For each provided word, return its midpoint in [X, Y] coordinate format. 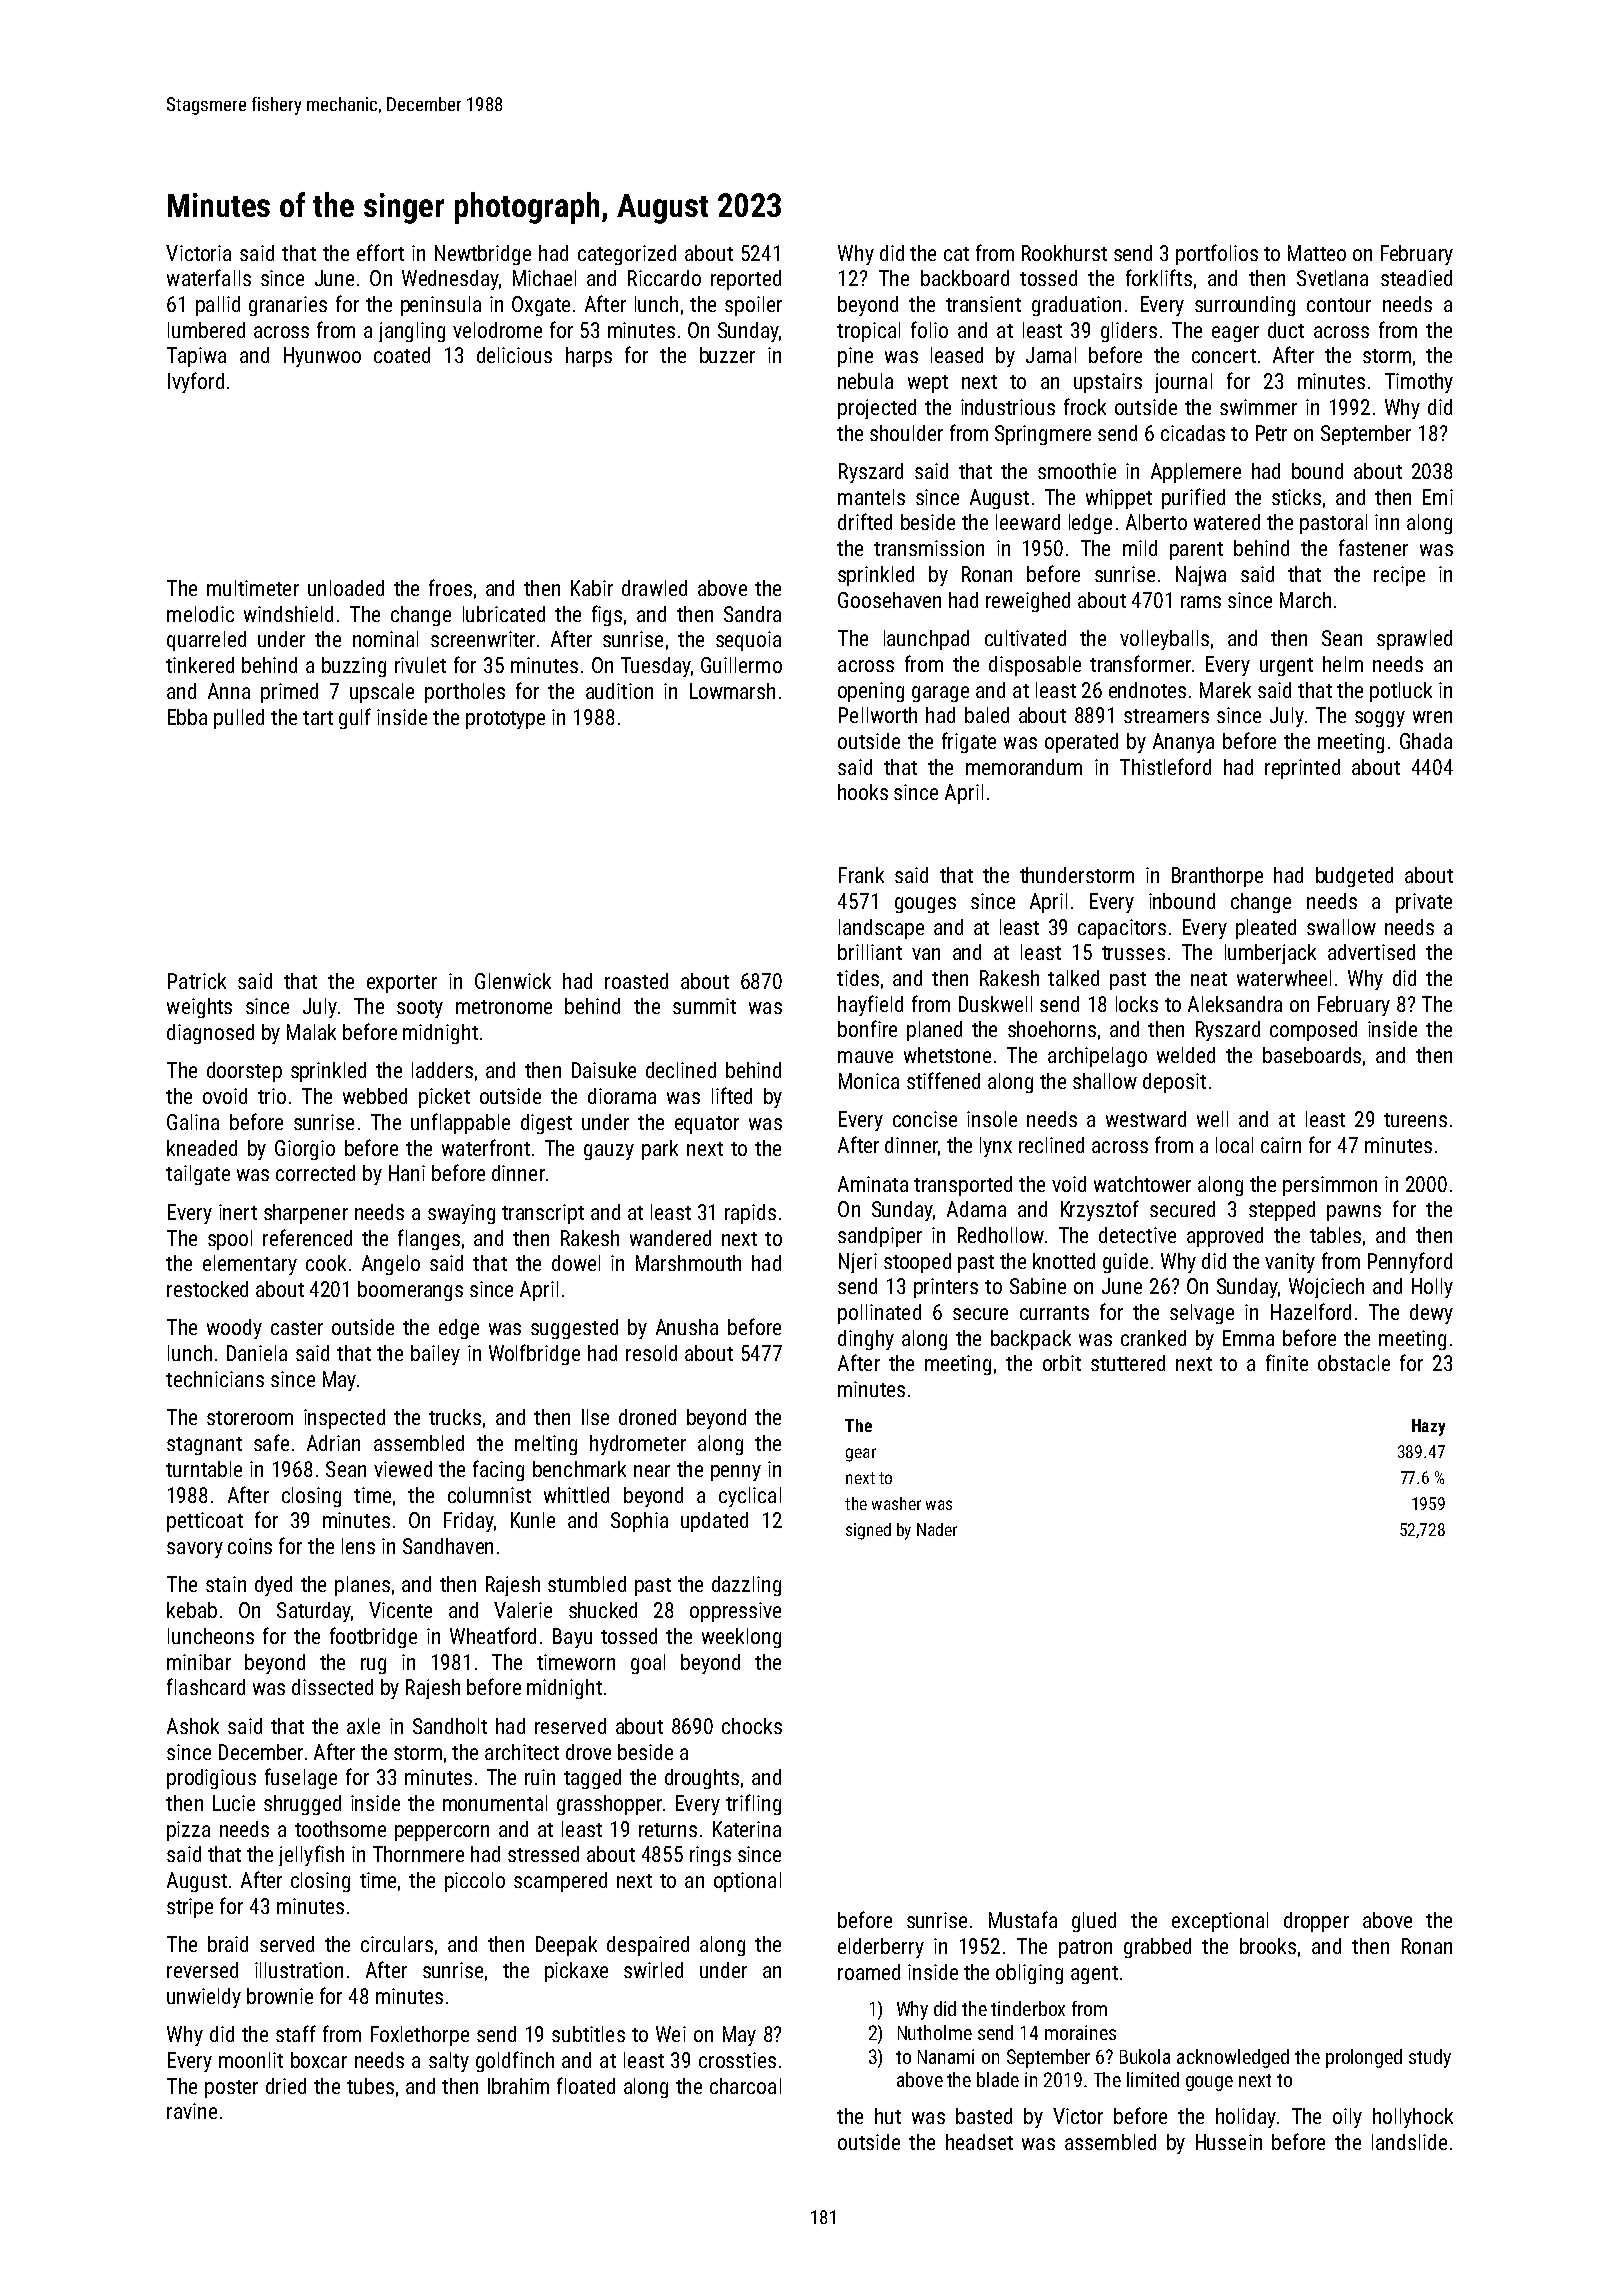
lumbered [206, 330]
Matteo [1317, 253]
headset [979, 2142]
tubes [370, 2086]
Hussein [1229, 2142]
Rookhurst [1064, 253]
